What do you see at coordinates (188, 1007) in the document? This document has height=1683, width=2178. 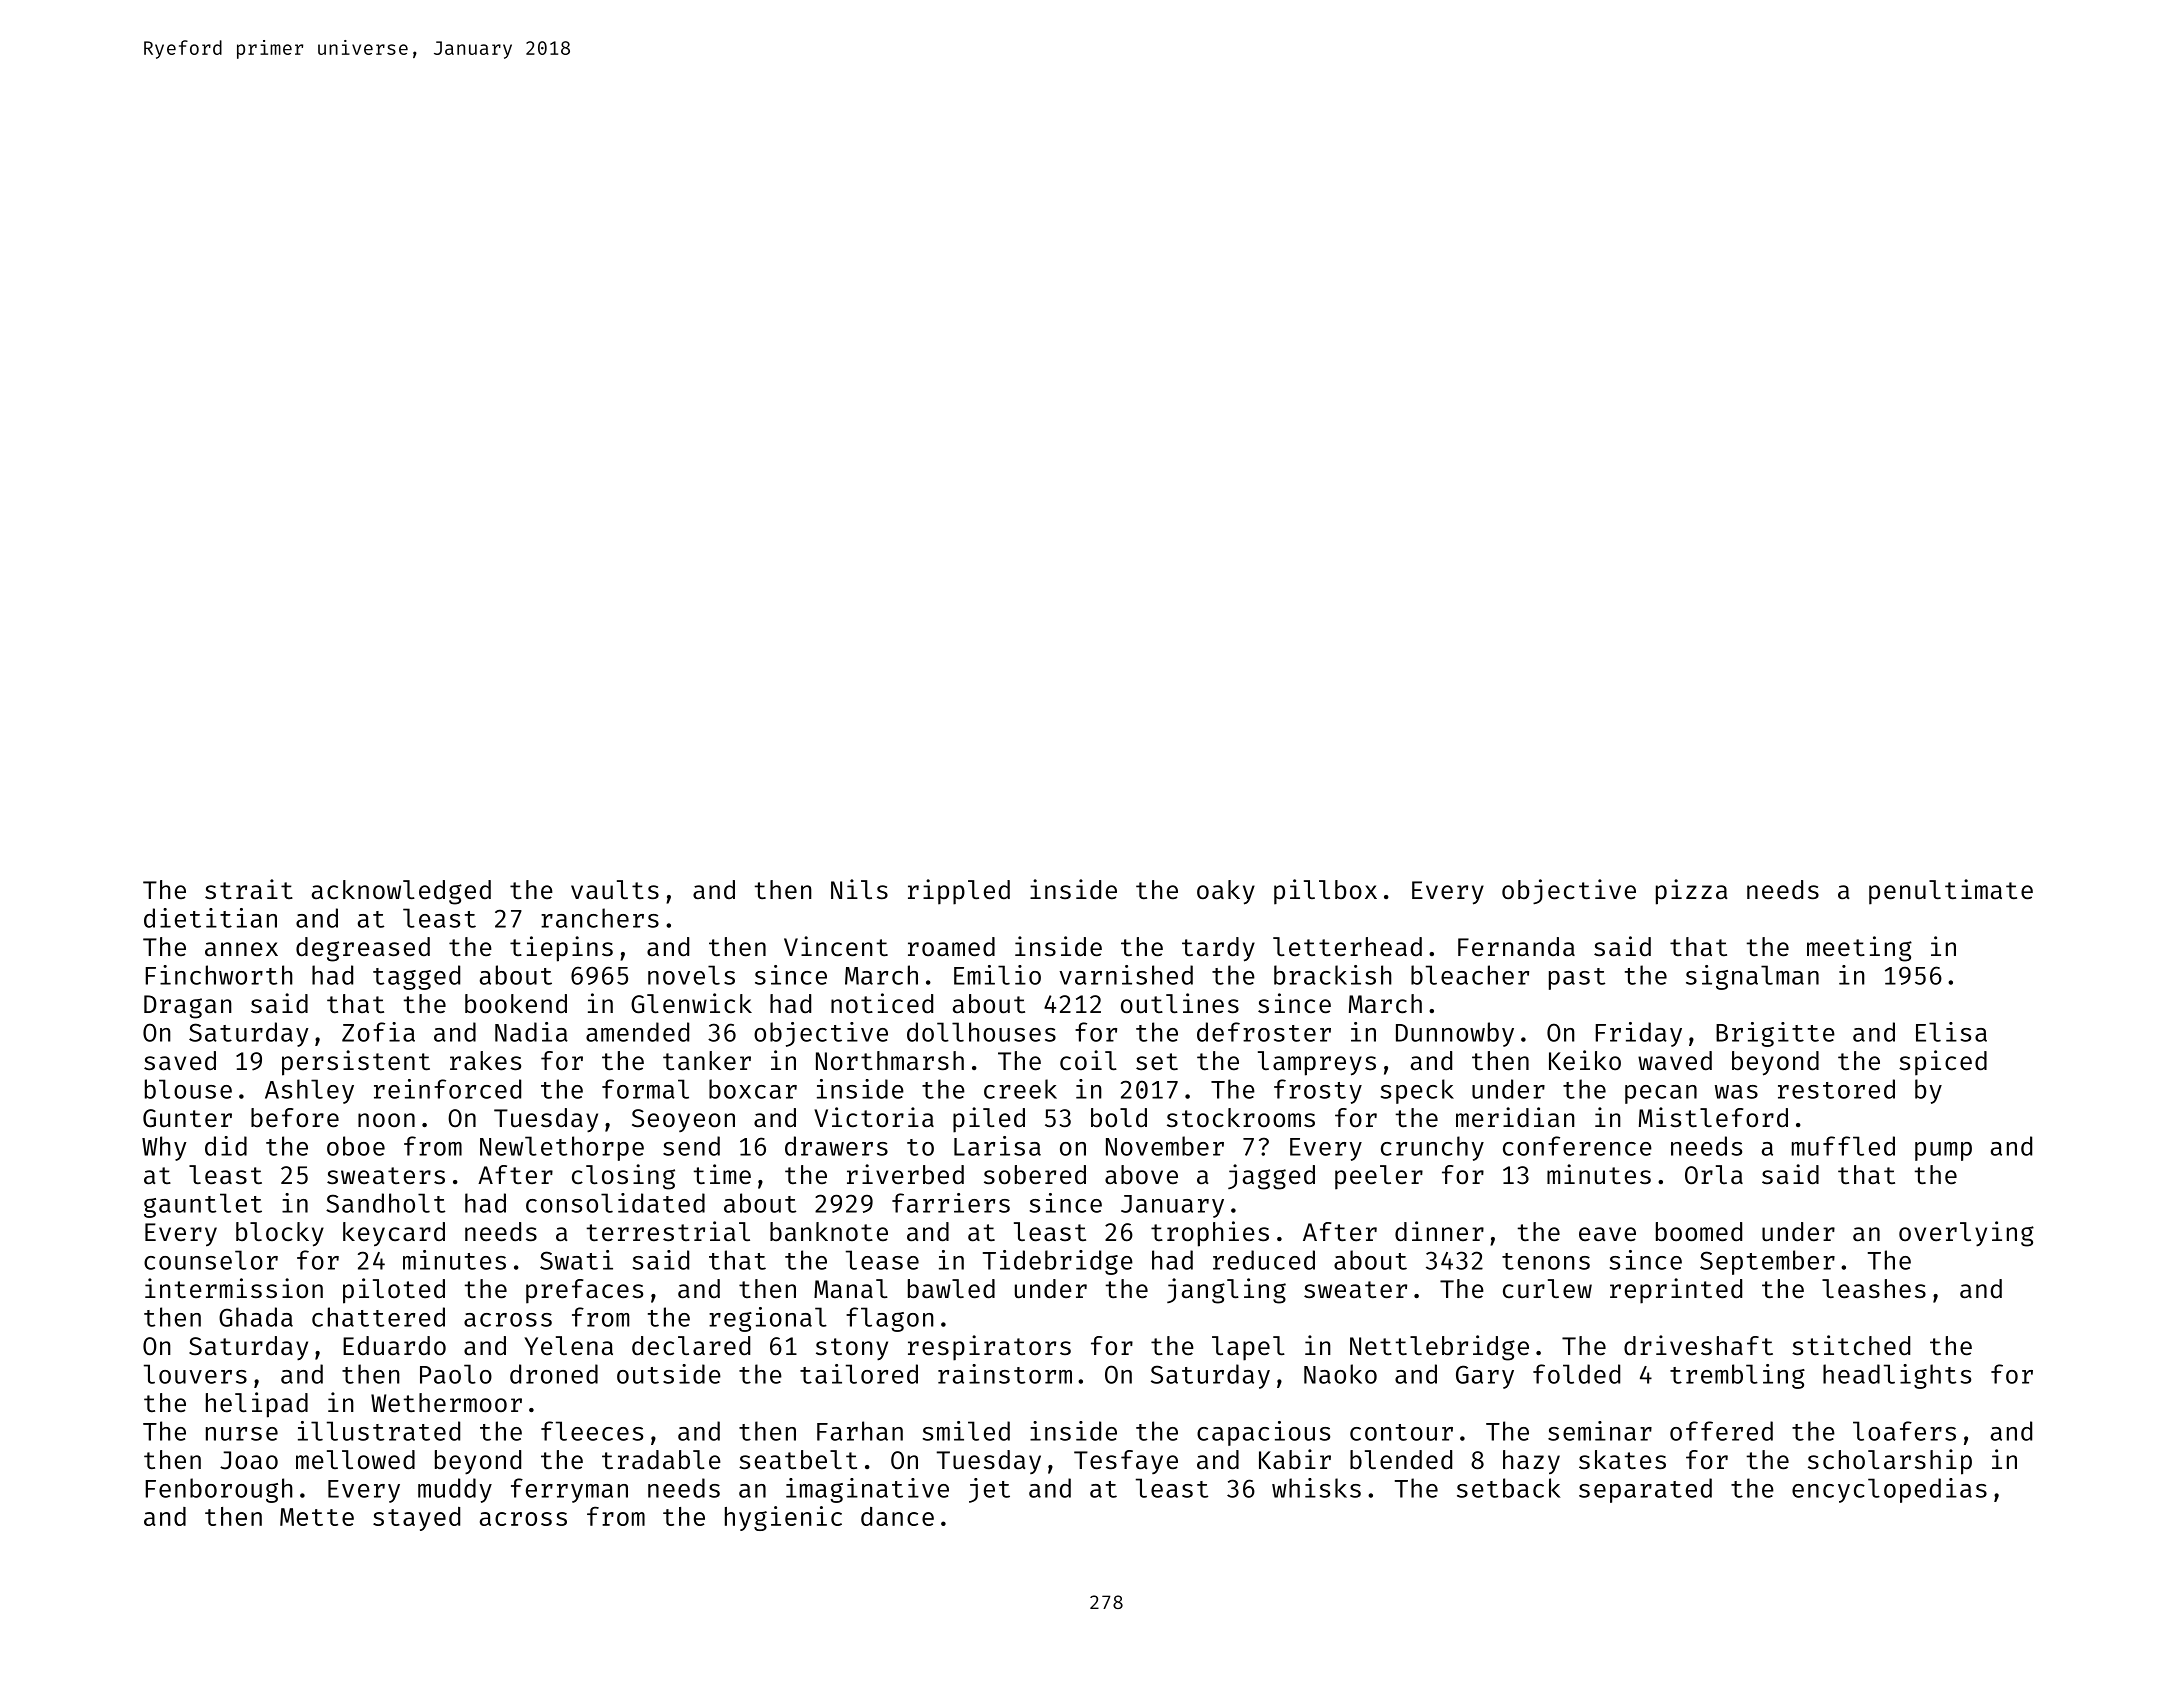 I see `Dragan` at bounding box center [188, 1007].
